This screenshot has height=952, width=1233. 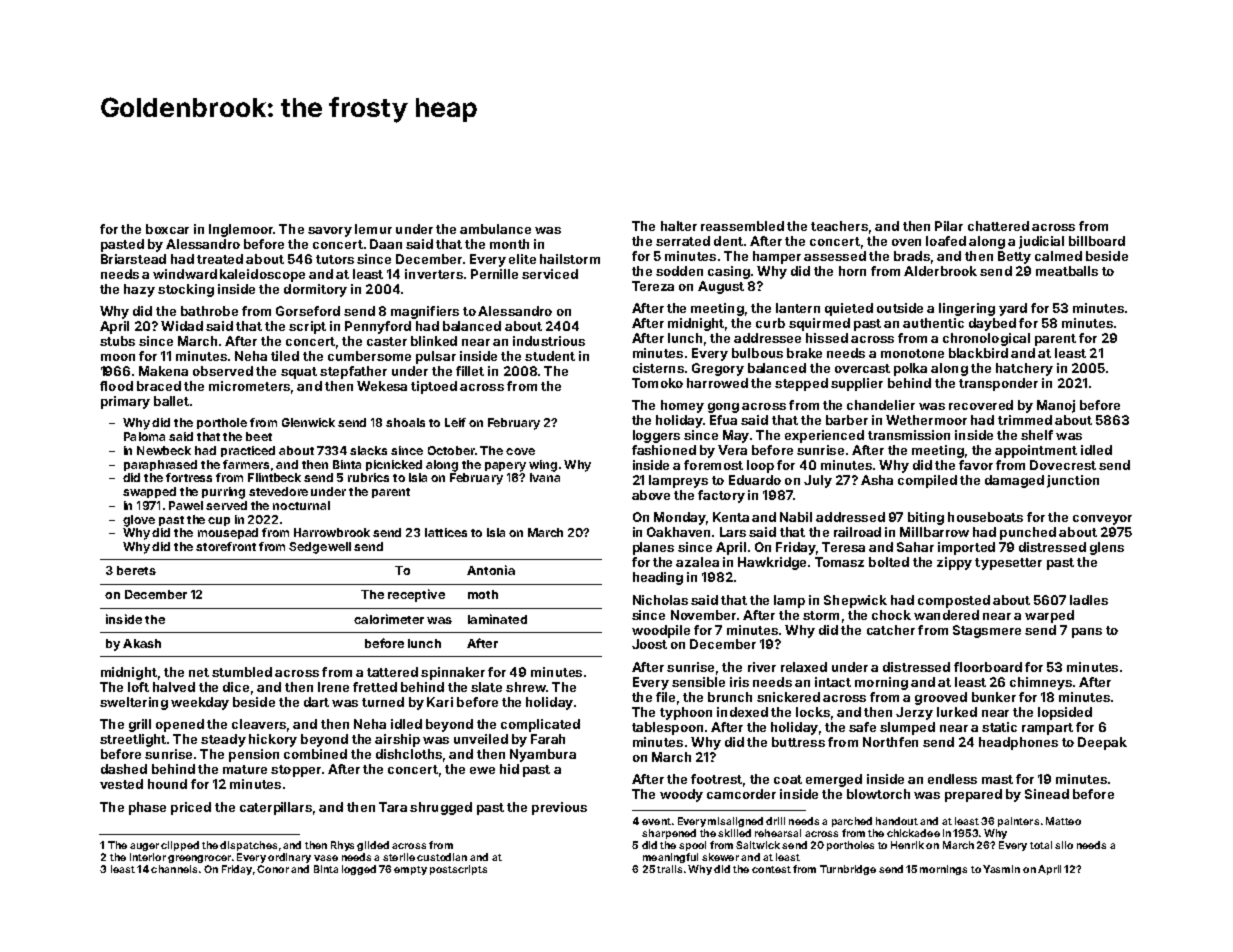 What do you see at coordinates (509, 244) in the screenshot?
I see `month` at bounding box center [509, 244].
